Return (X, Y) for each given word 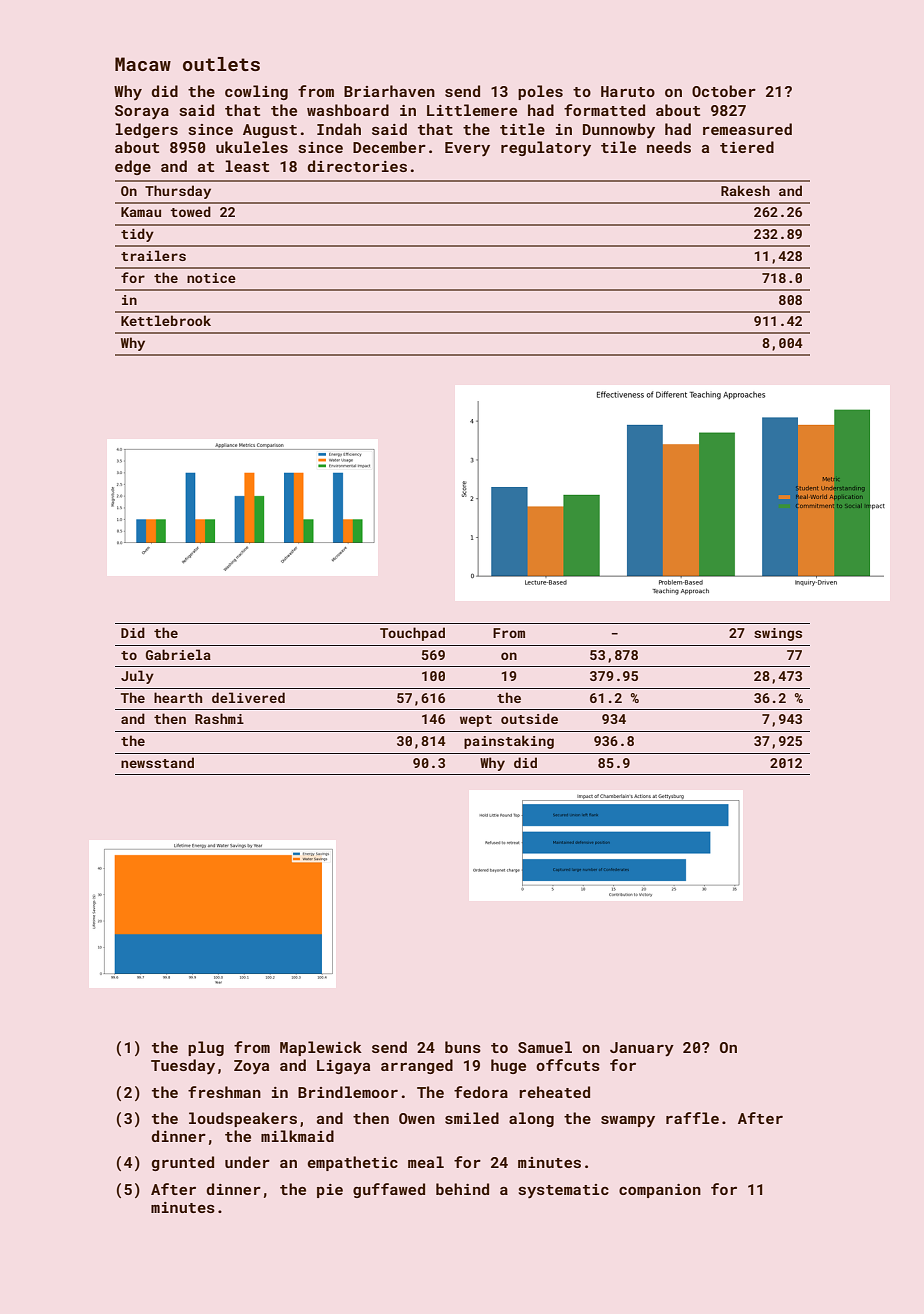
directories (357, 166)
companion (660, 1191)
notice (211, 278)
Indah (339, 129)
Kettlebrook (166, 320)
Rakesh (745, 190)
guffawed (389, 1190)
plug (206, 1048)
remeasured (747, 129)
